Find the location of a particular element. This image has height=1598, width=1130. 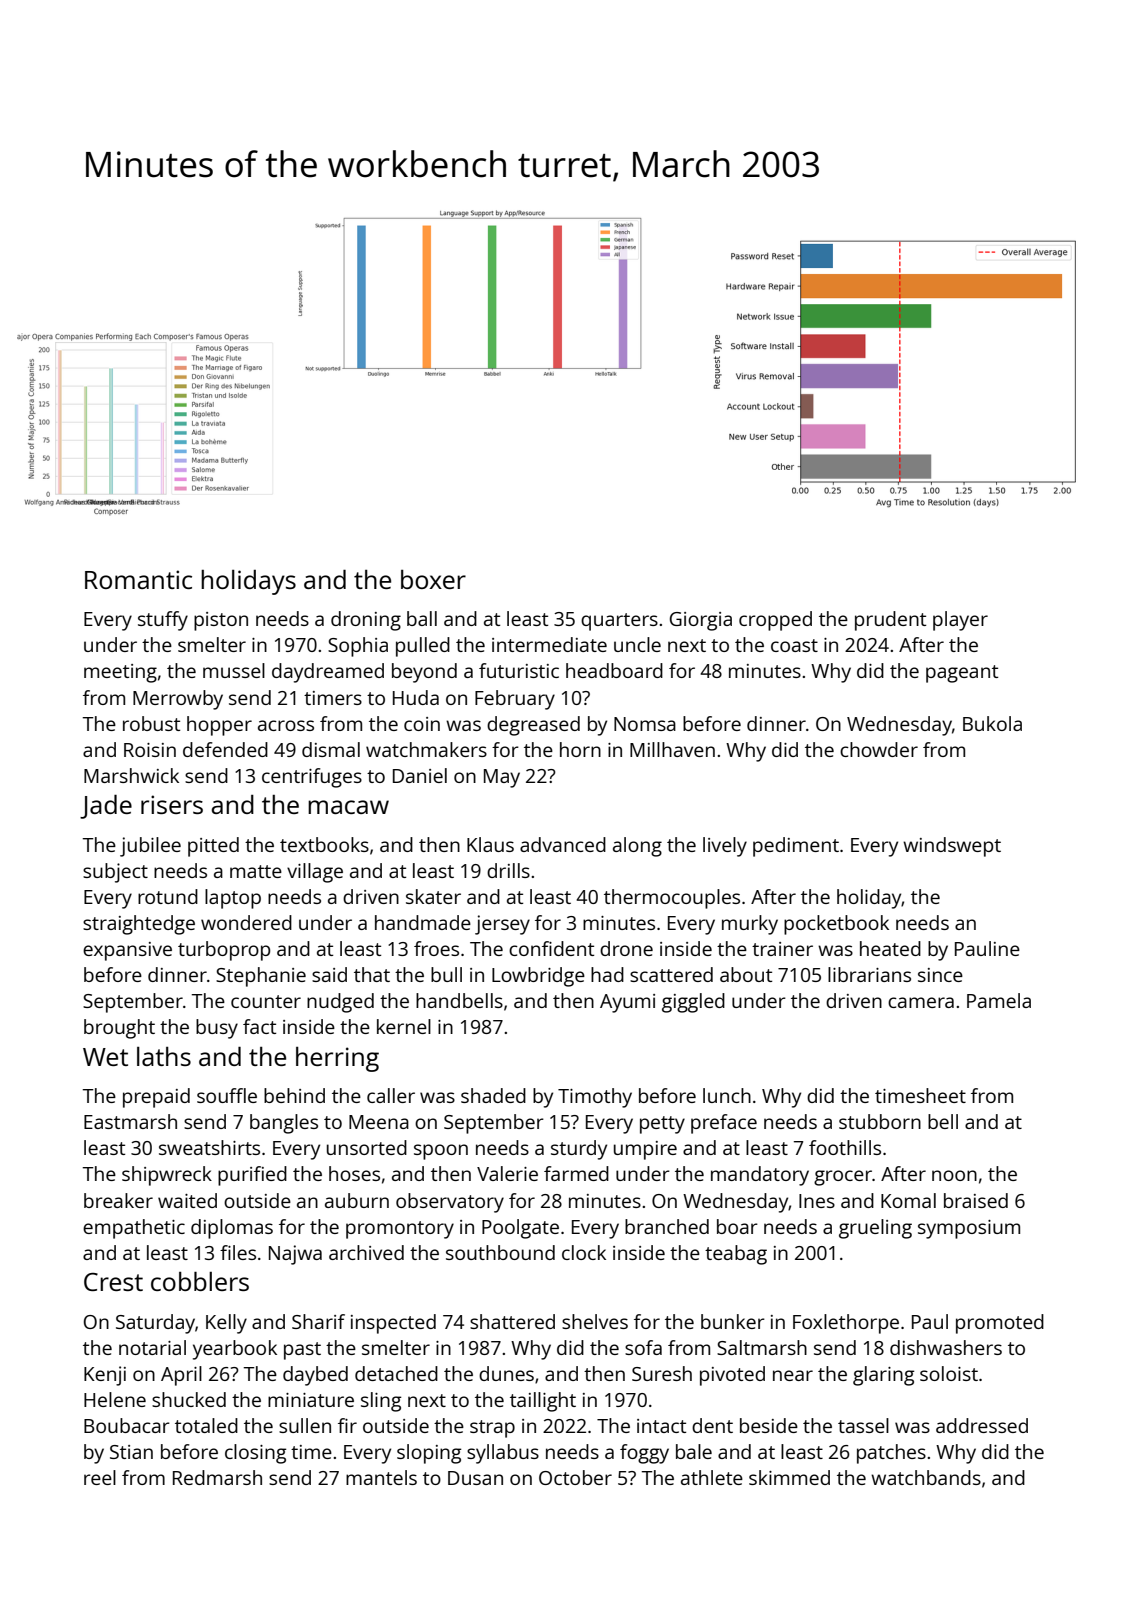

player is located at coordinates (960, 621).
